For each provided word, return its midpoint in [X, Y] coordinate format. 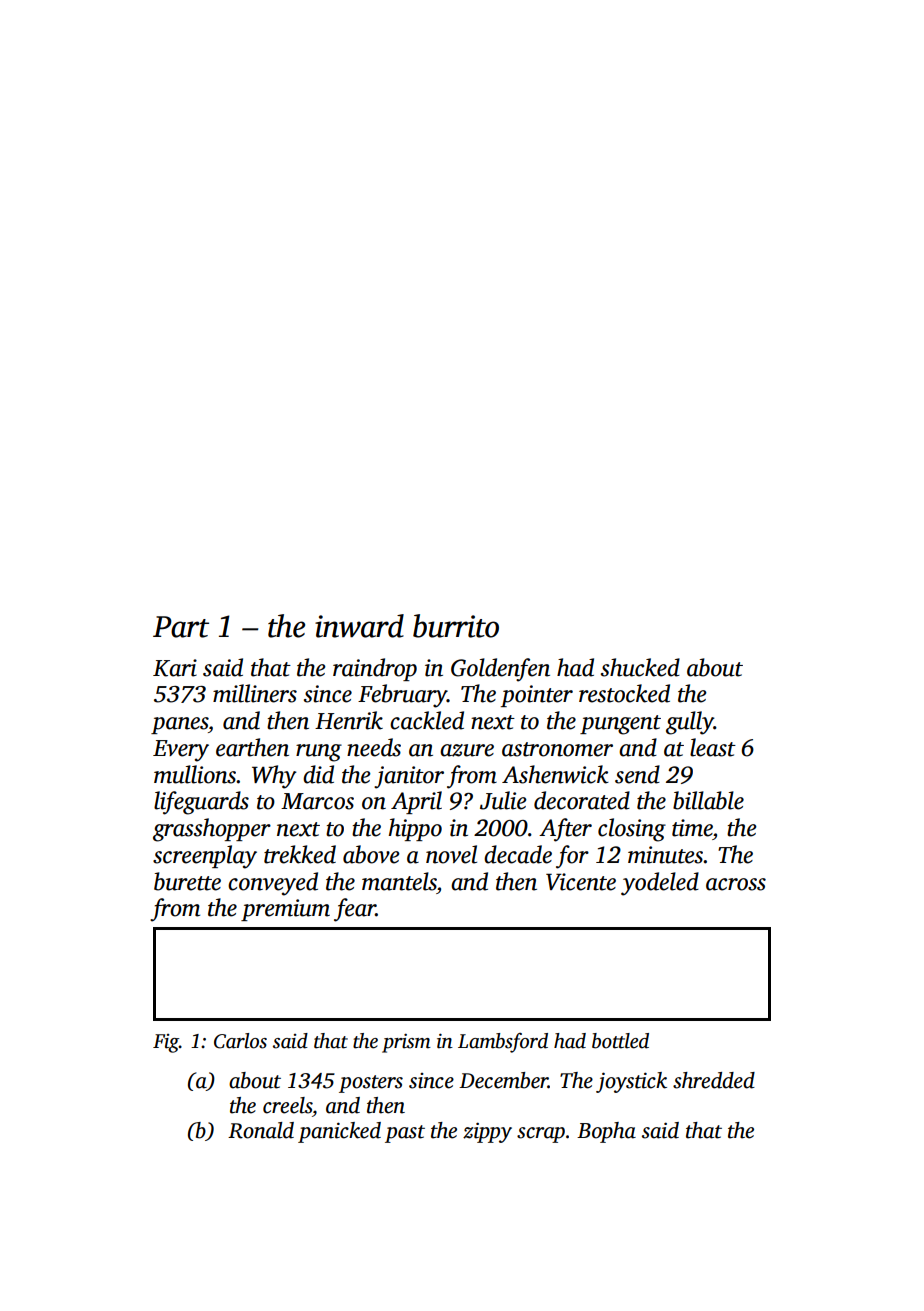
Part [181, 627]
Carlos [240, 1041]
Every [181, 751]
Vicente [581, 882]
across [736, 884]
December [503, 1080]
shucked [640, 667]
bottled [620, 1041]
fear [355, 910]
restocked [624, 693]
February [402, 696]
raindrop [375, 669]
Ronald [261, 1130]
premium [285, 910]
